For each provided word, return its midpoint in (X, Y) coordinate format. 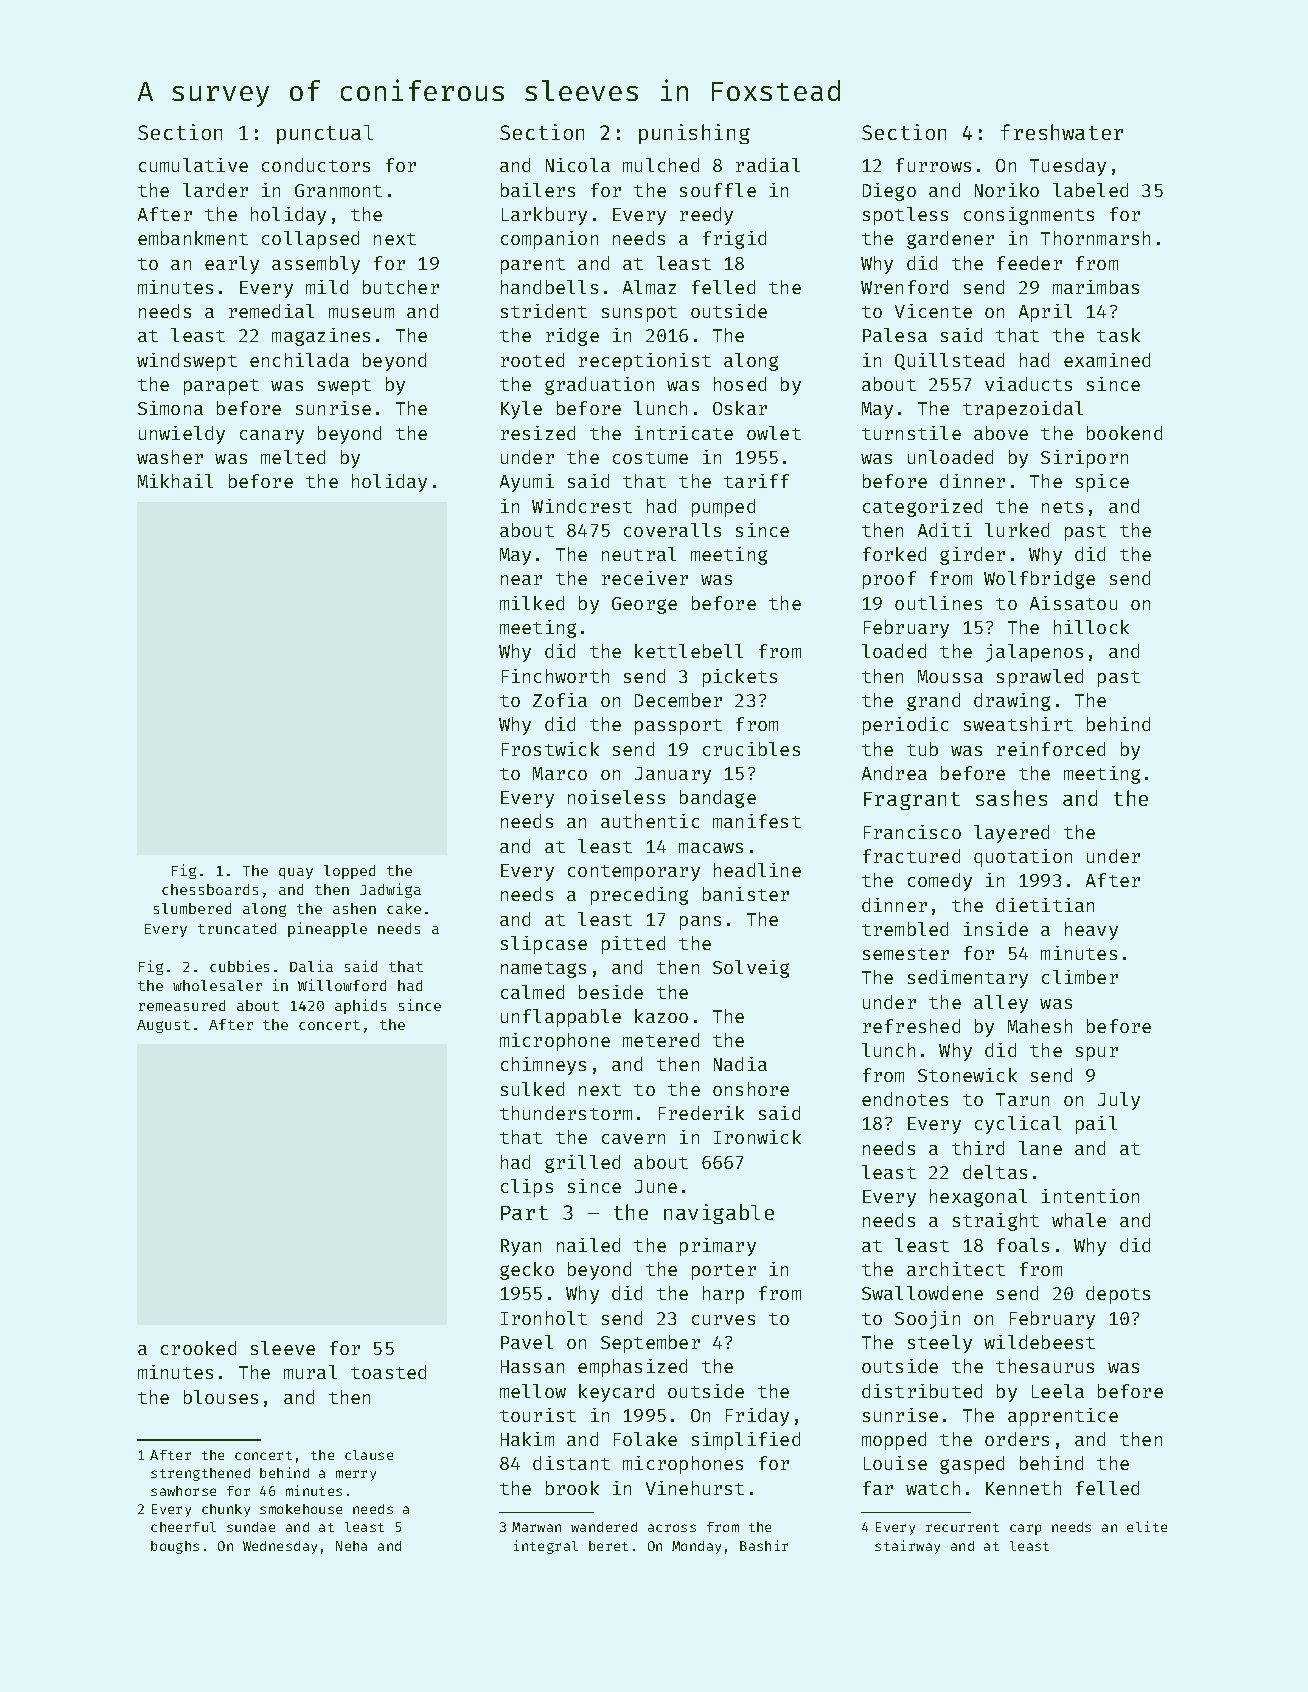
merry (356, 1475)
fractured (911, 856)
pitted (633, 945)
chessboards (210, 889)
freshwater (1062, 132)
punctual (325, 134)
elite (1147, 1526)
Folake (645, 1439)
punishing (694, 134)
